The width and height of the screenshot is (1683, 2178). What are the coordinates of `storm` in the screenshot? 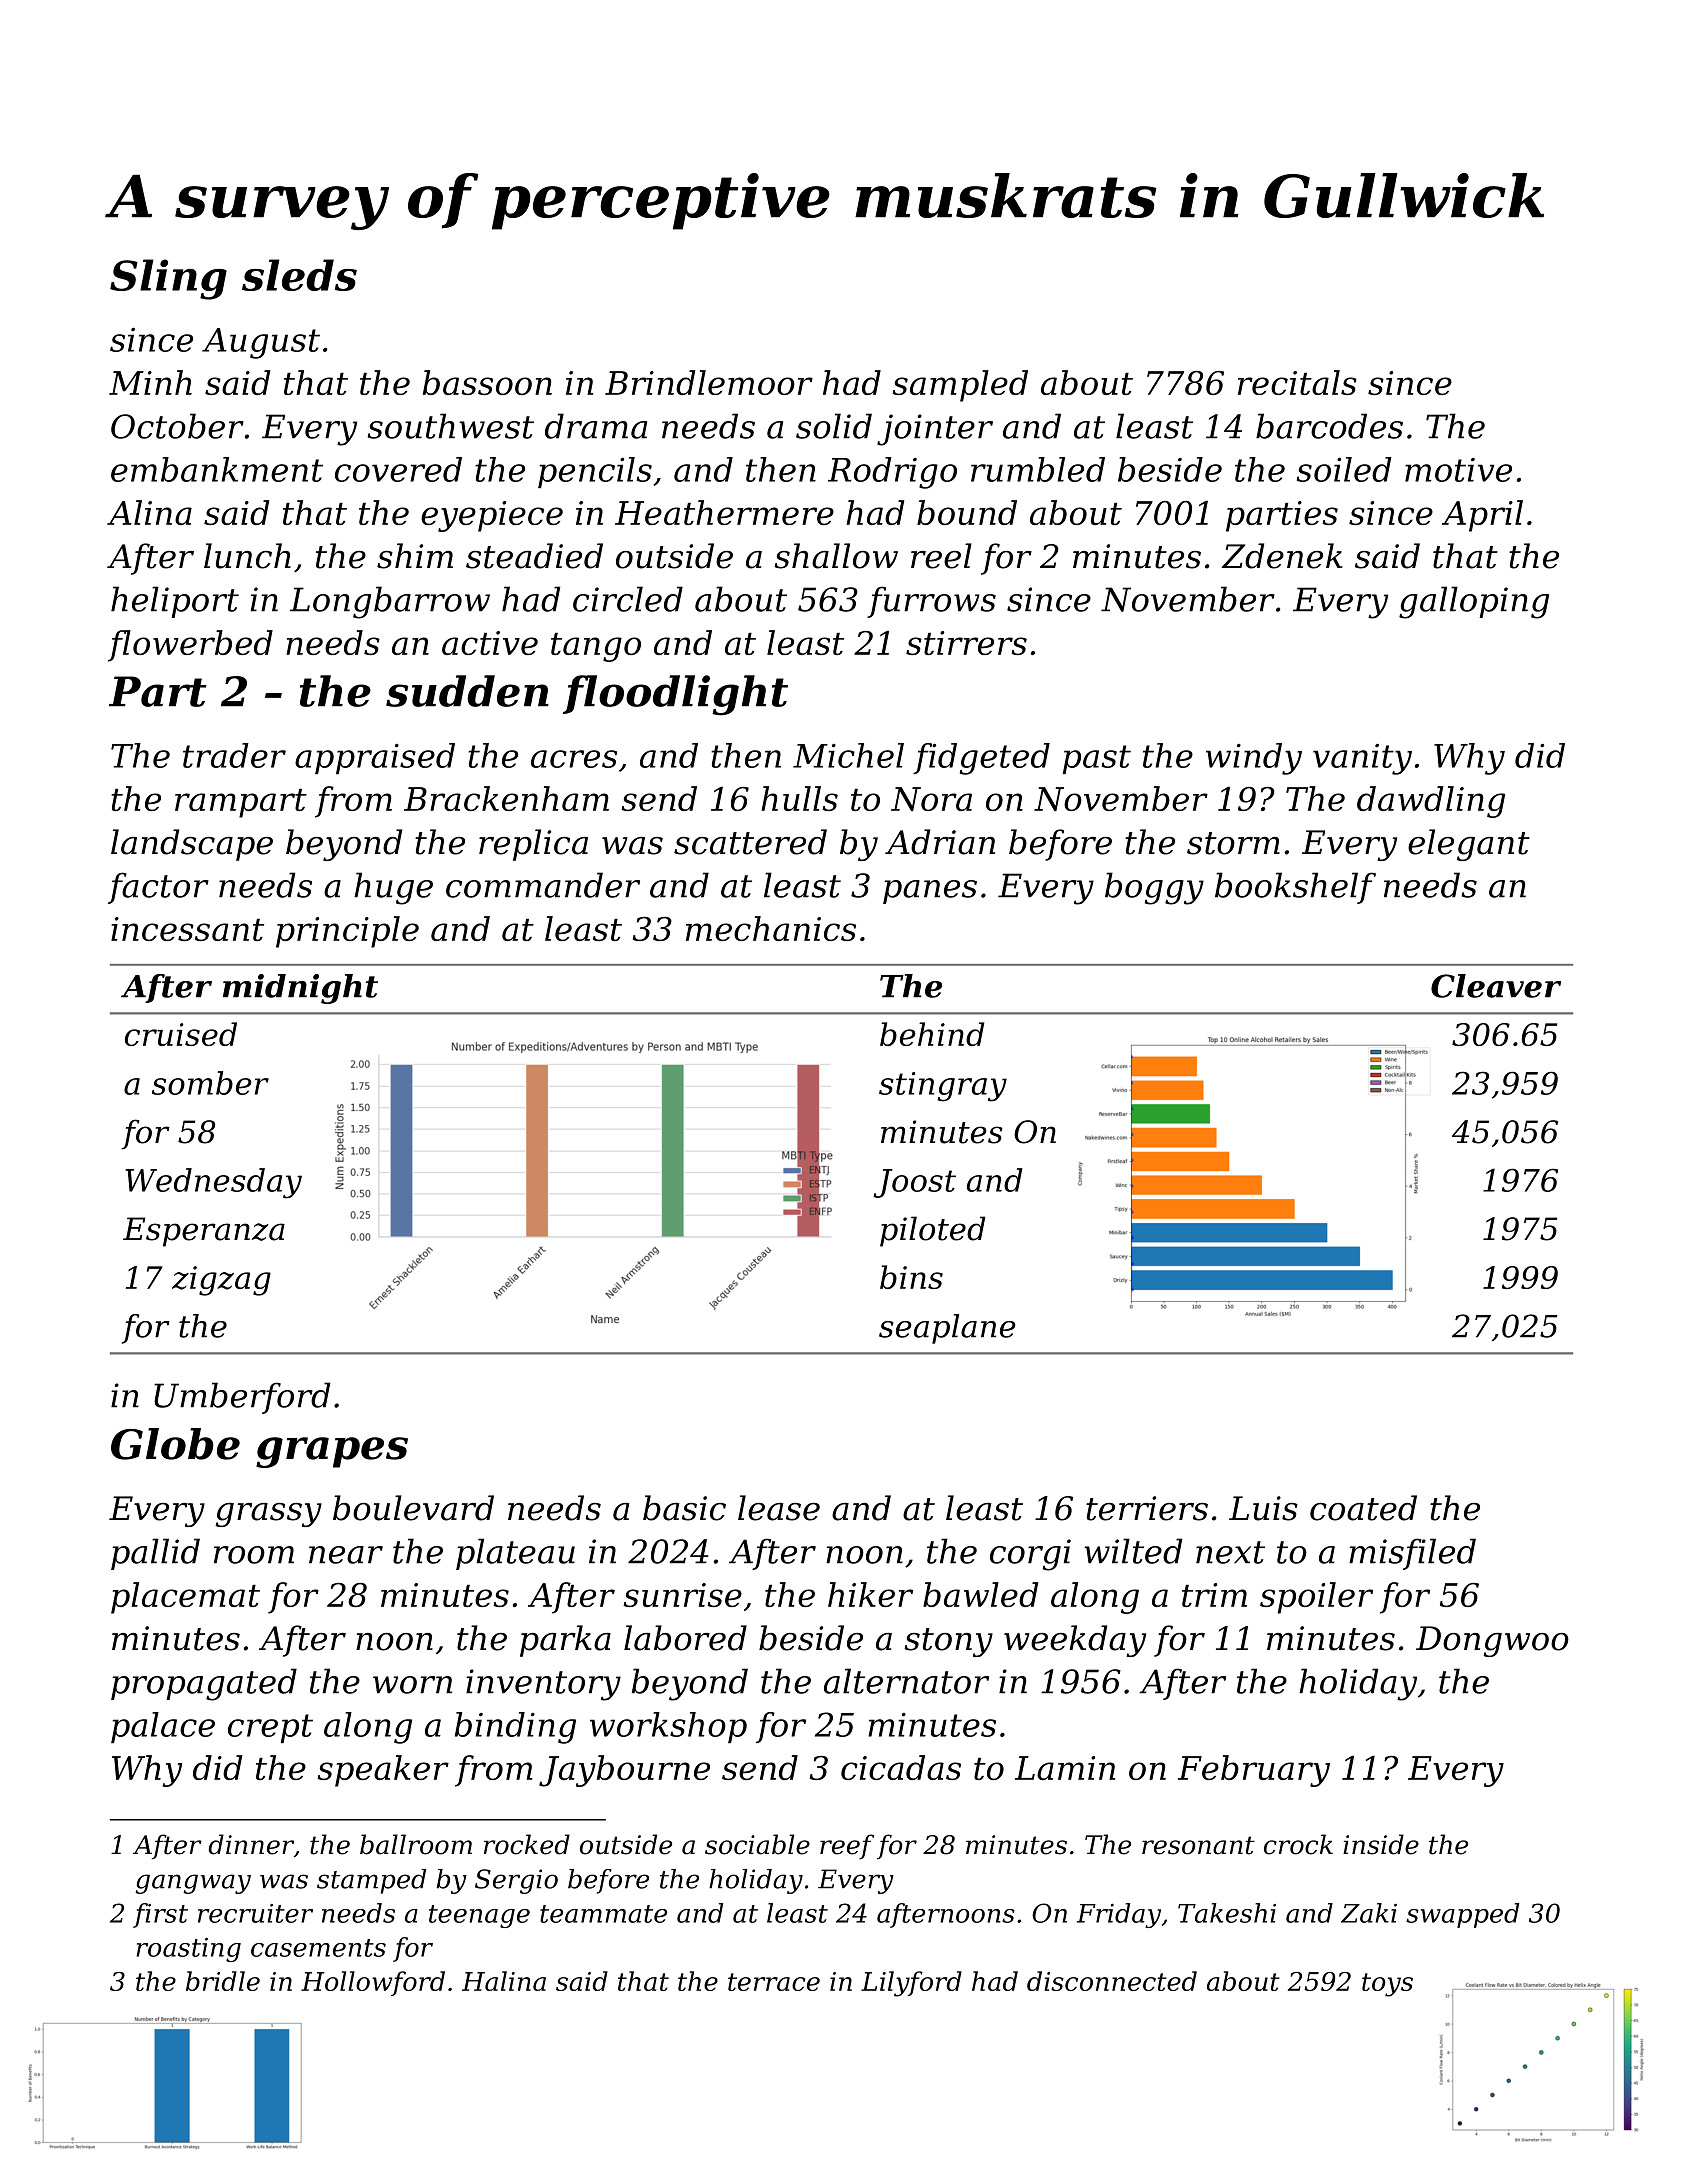 It's located at (1233, 843).
